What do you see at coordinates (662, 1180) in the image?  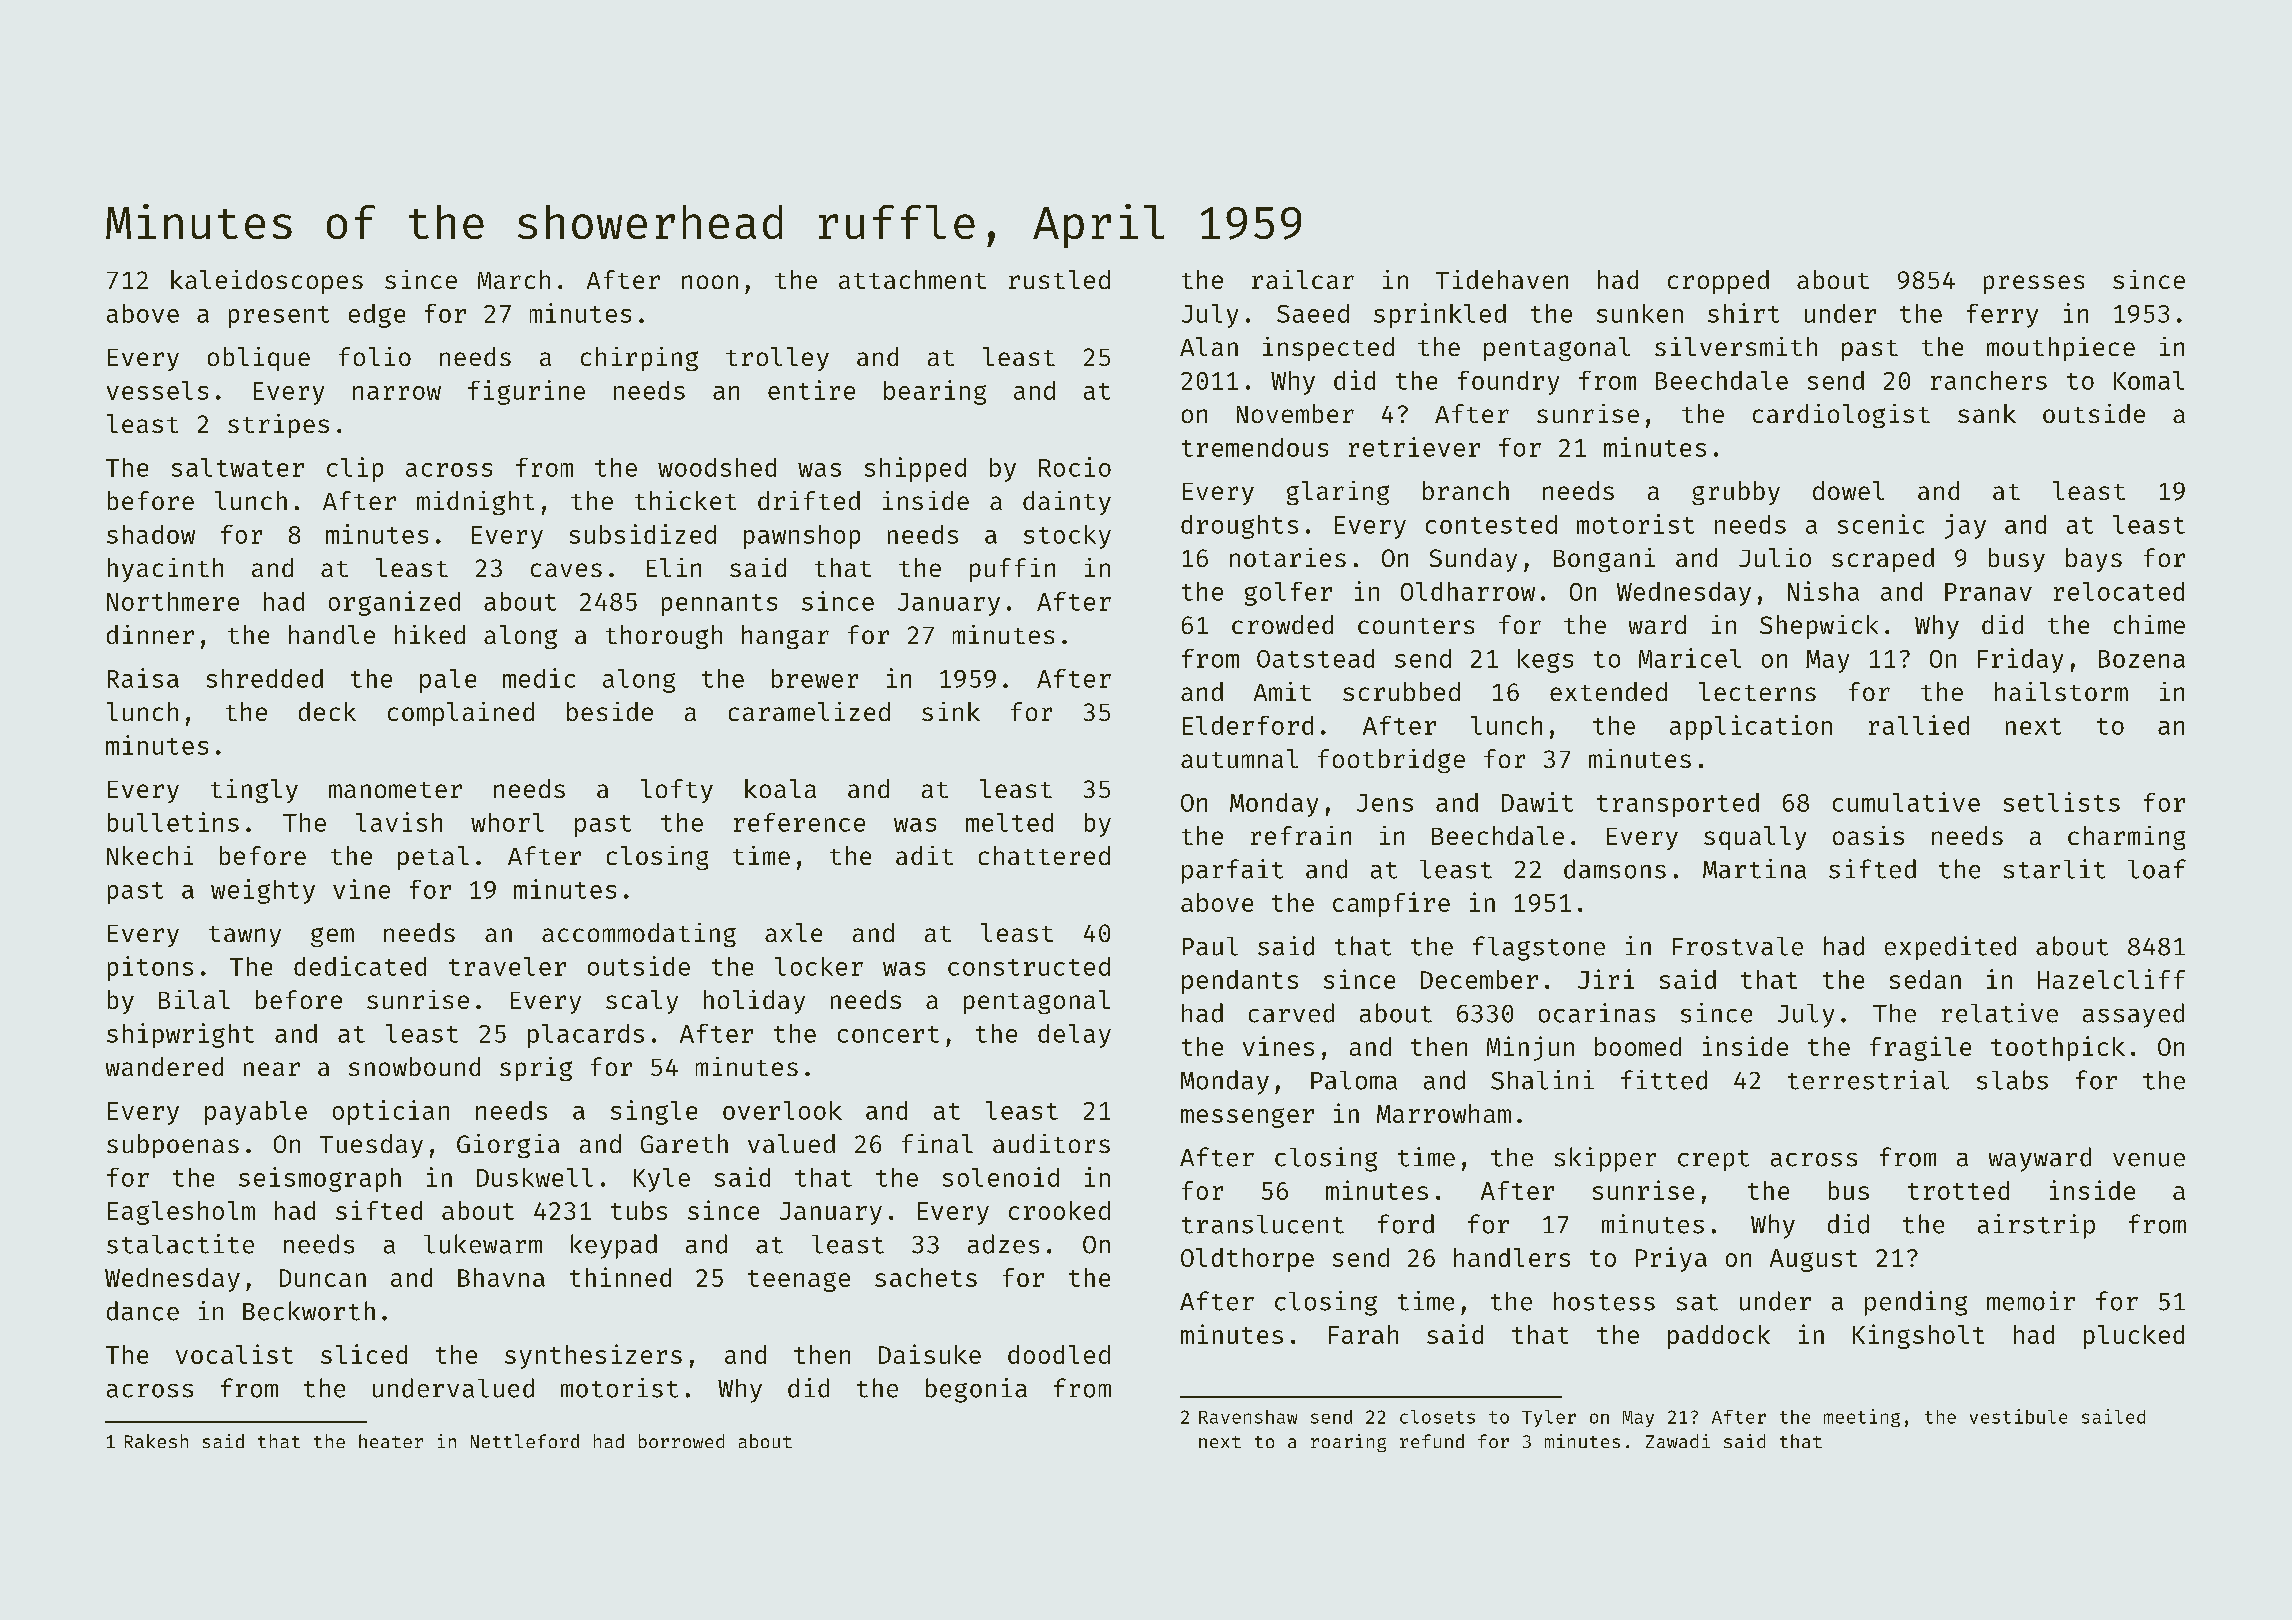 I see `Kyle` at bounding box center [662, 1180].
